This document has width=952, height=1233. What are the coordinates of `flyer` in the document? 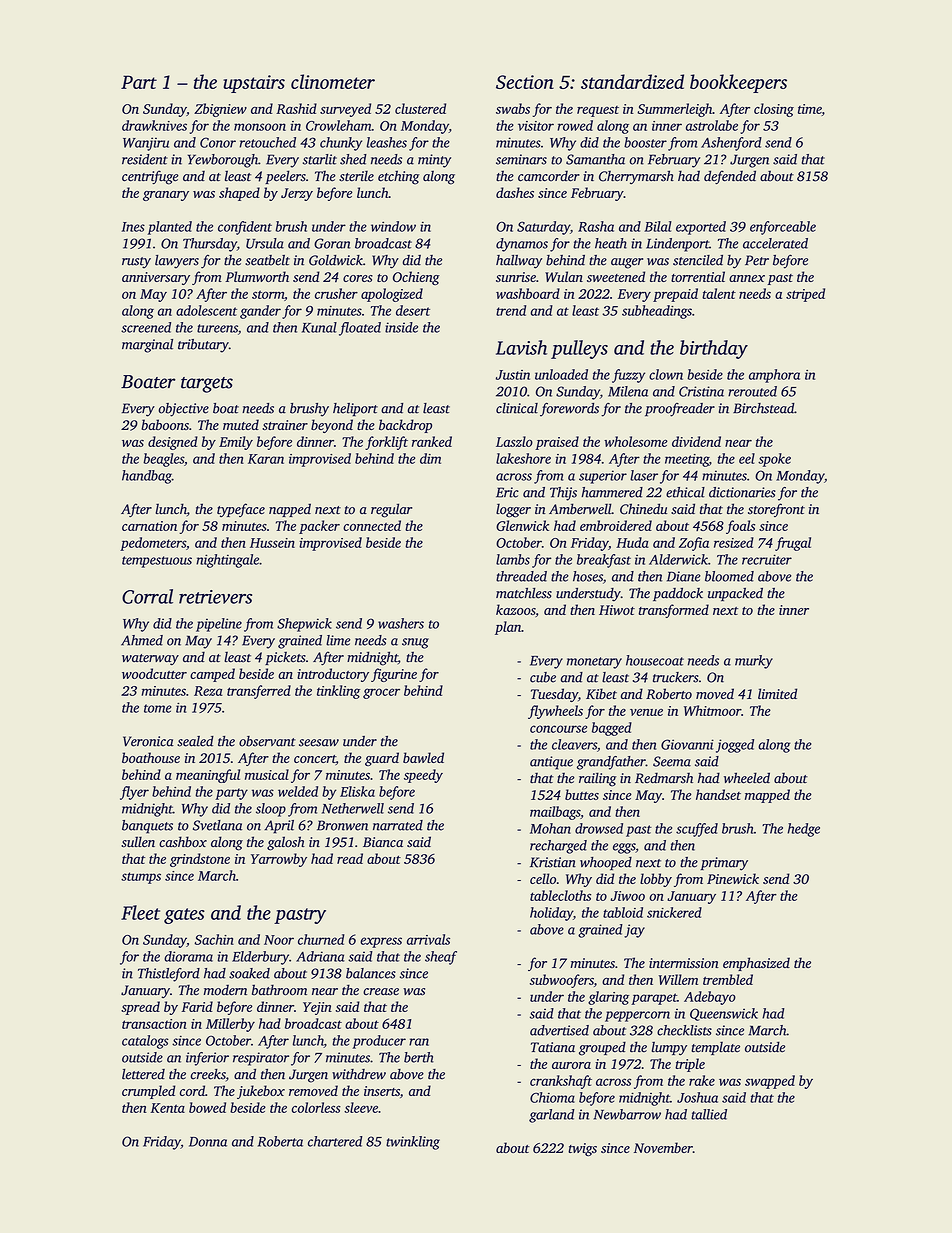 It's located at (134, 793).
